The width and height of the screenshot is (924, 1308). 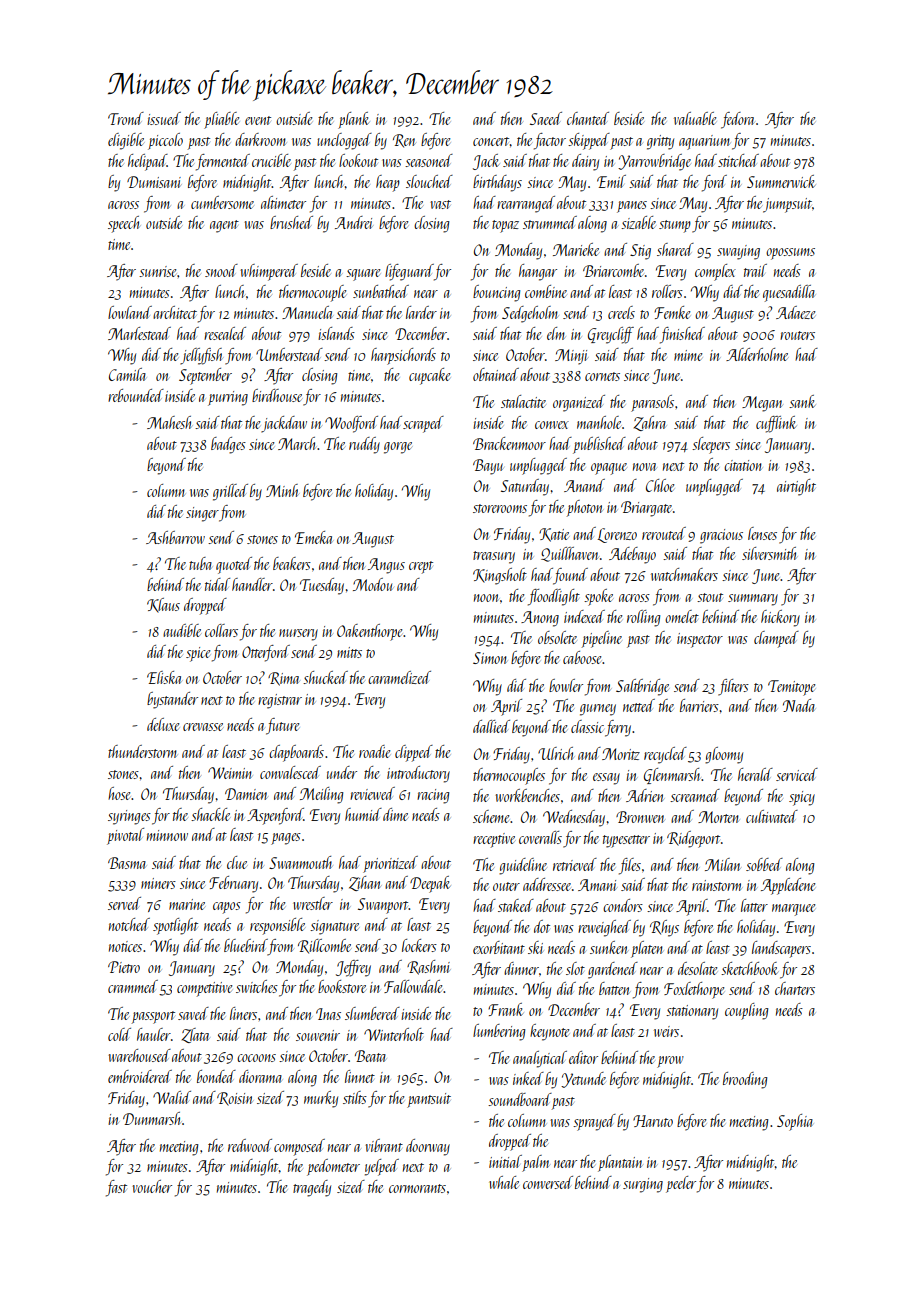 What do you see at coordinates (430, 884) in the screenshot?
I see `Deepak` at bounding box center [430, 884].
